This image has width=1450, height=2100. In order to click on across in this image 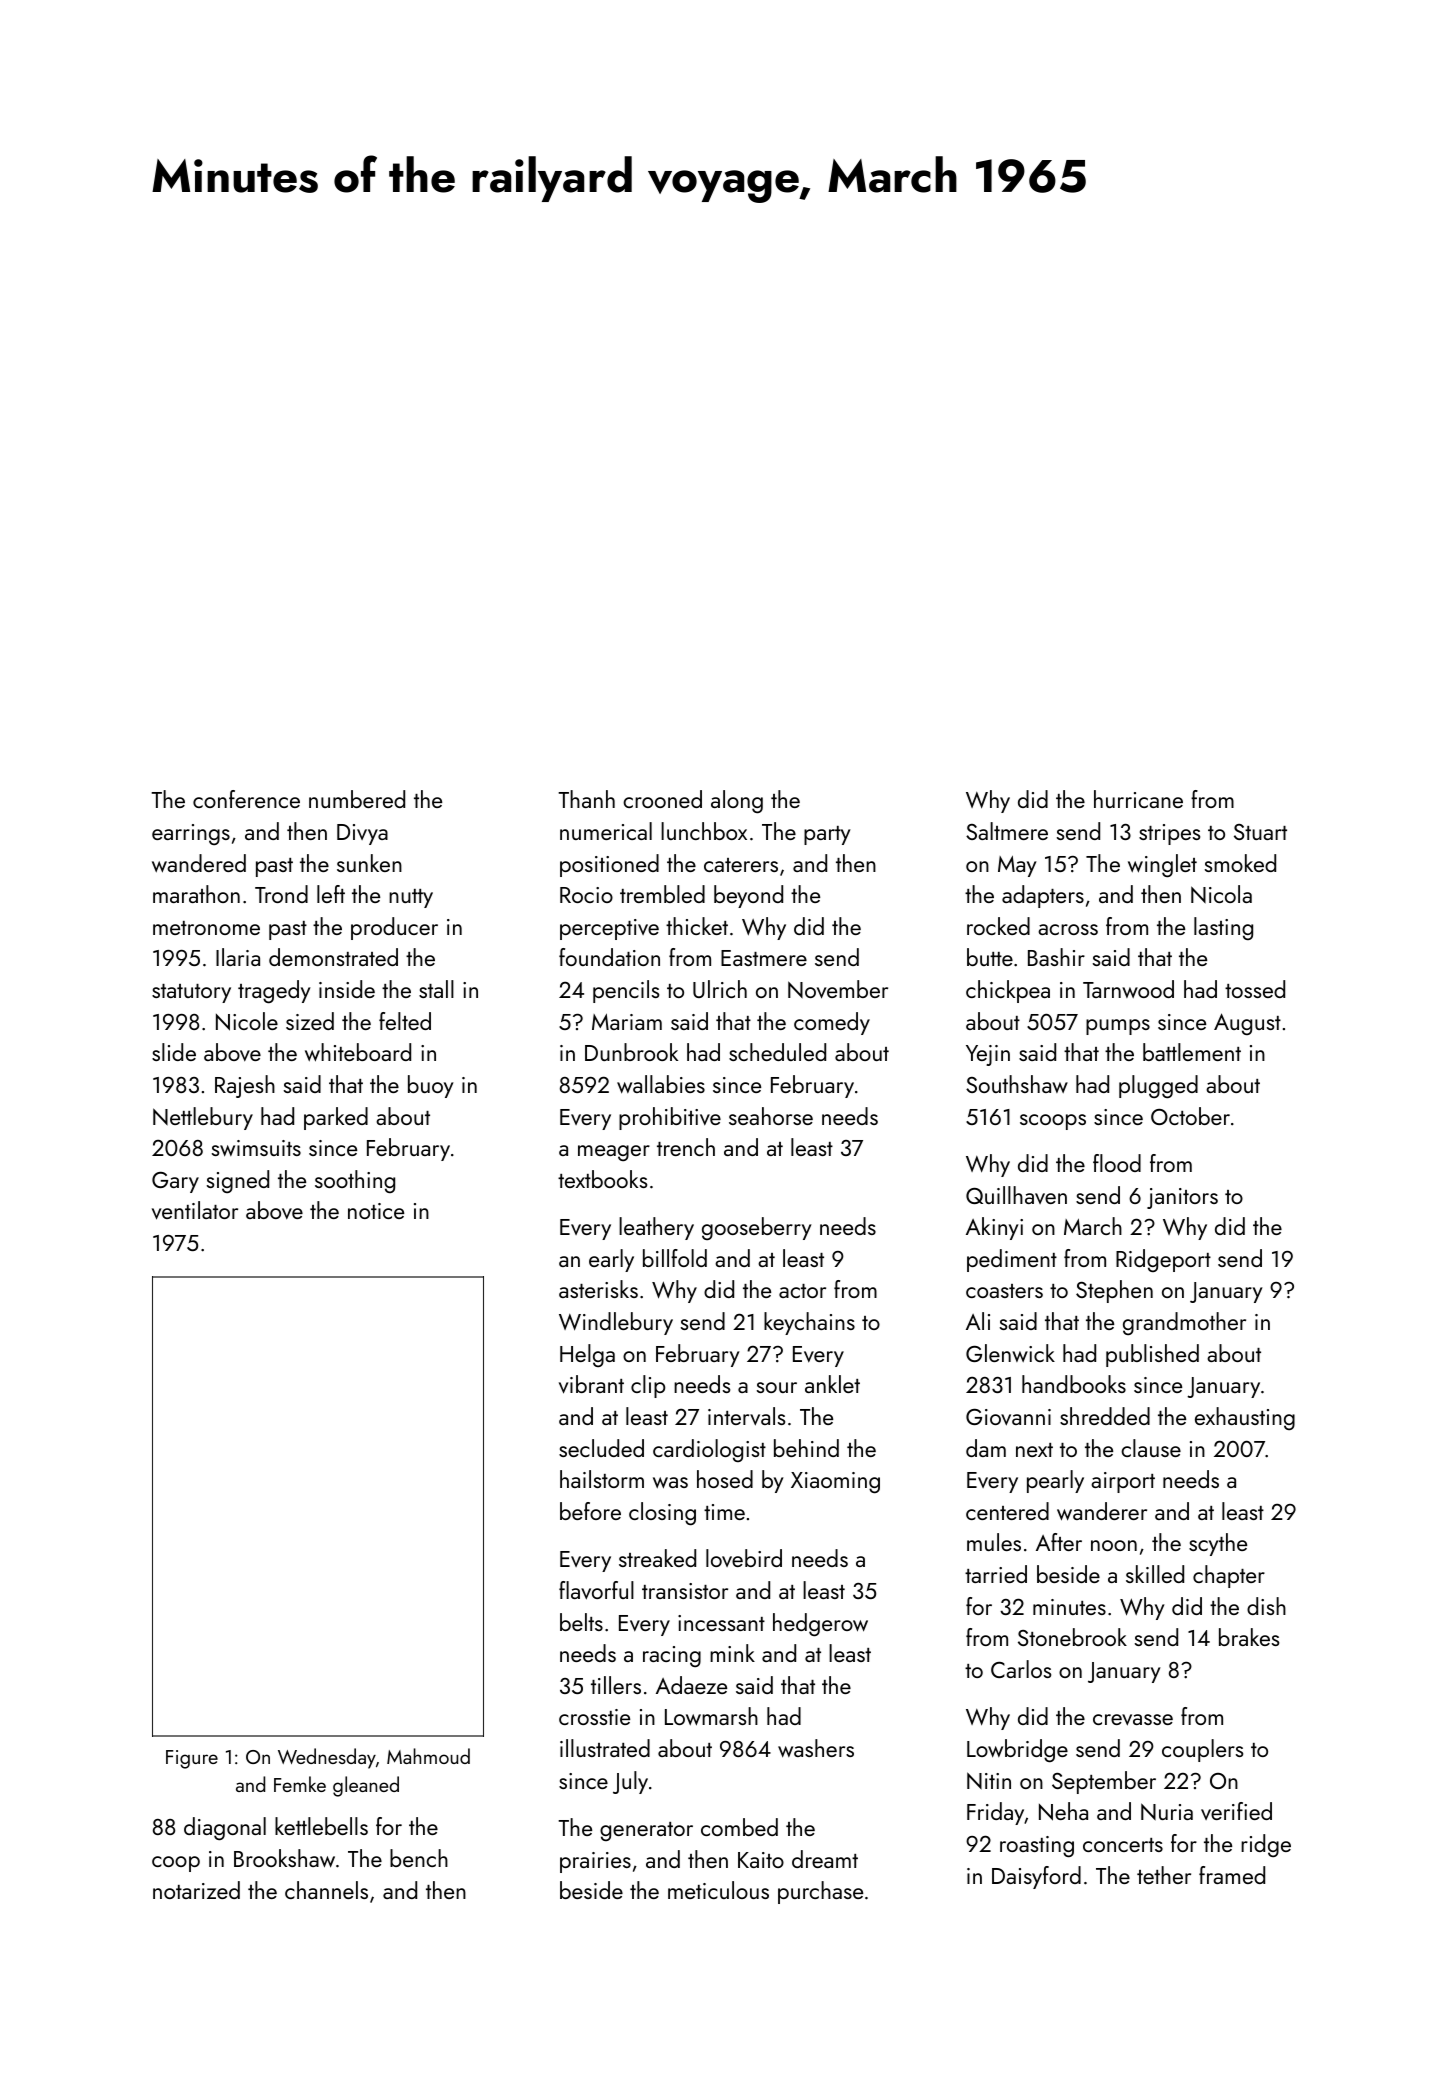, I will do `click(1068, 929)`.
